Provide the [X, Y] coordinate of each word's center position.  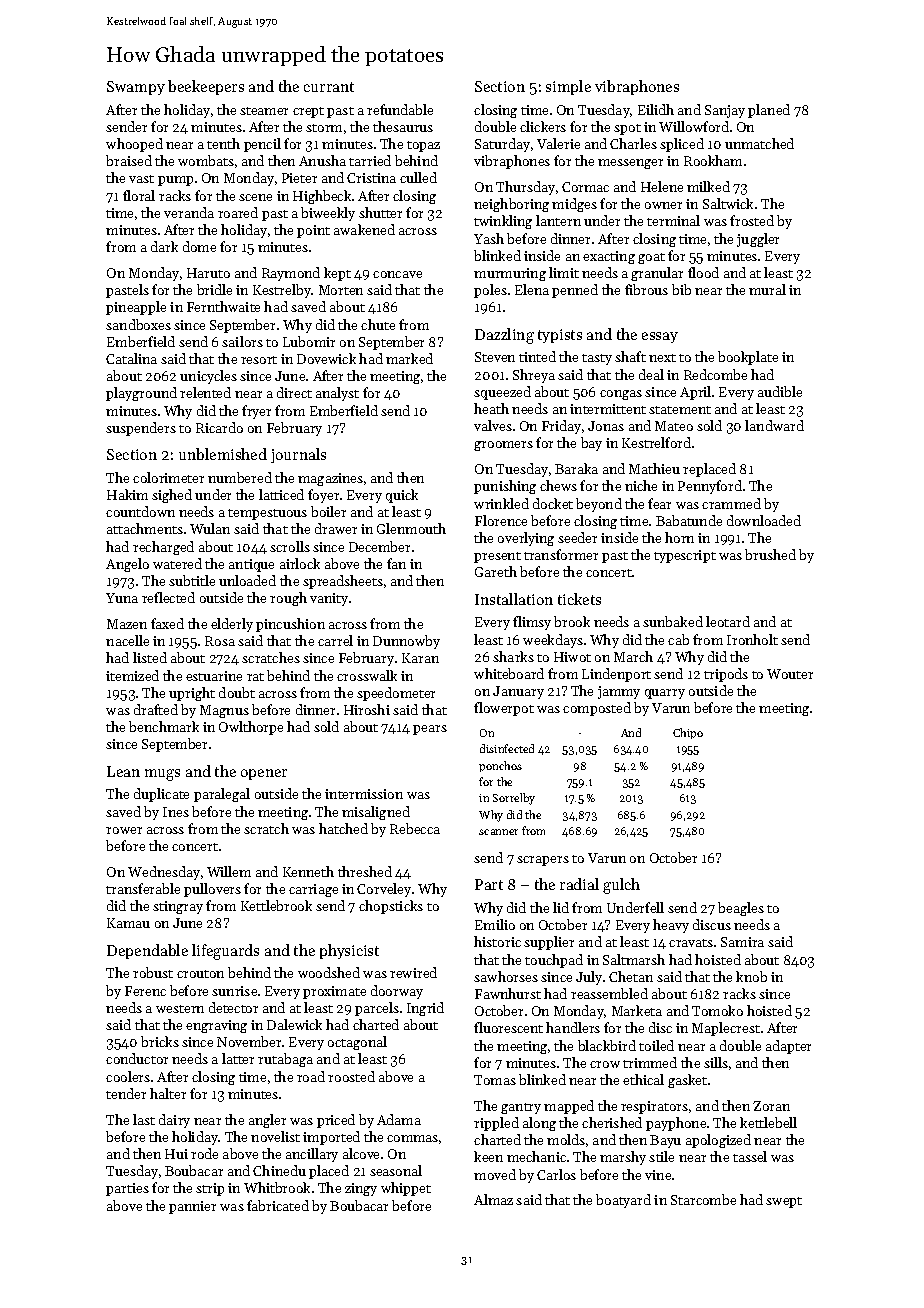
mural [767, 289]
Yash [489, 238]
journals [298, 455]
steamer [264, 111]
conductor [137, 1058]
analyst [337, 394]
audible [780, 391]
